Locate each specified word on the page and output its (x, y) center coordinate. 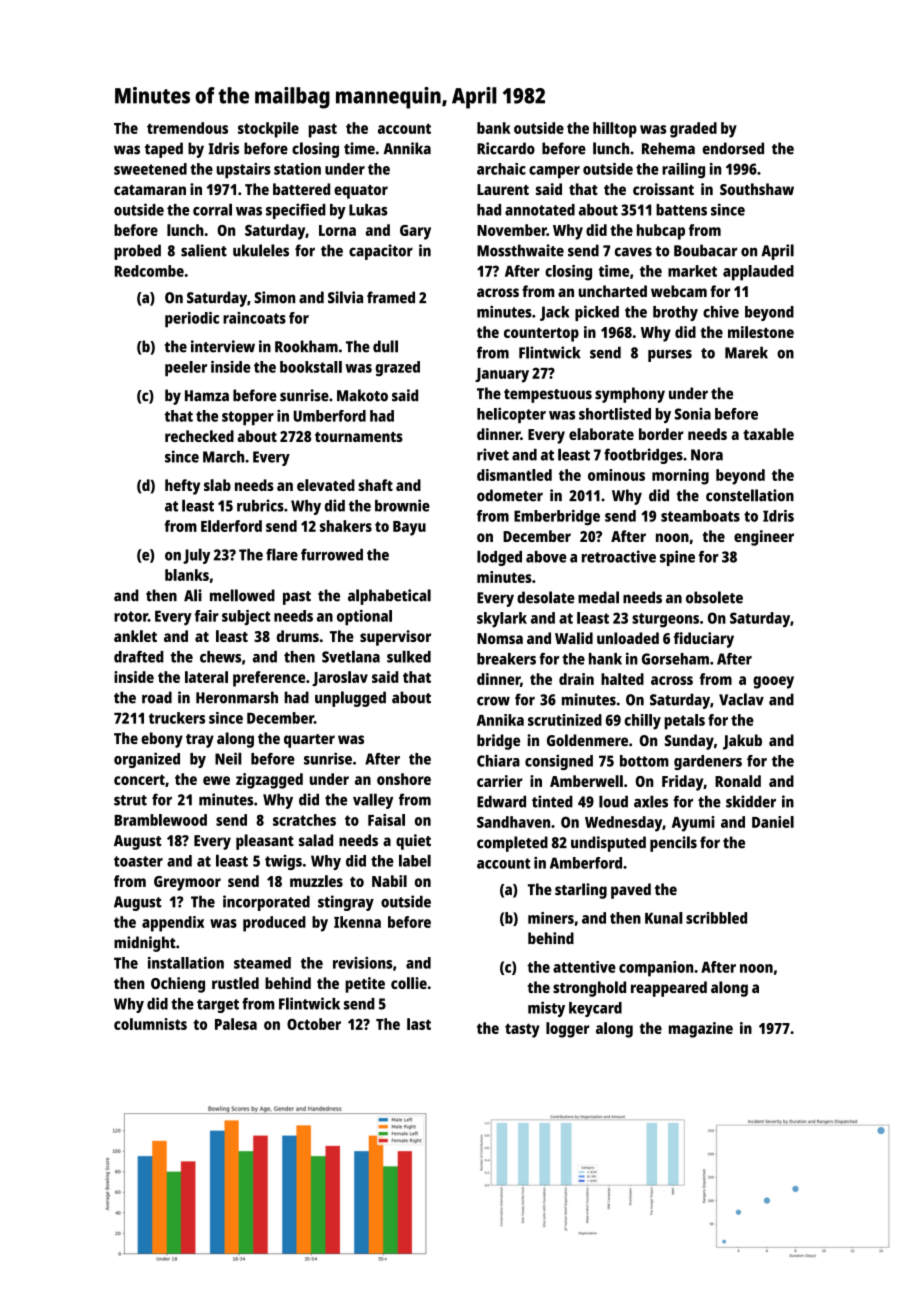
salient (204, 250)
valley (373, 801)
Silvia (345, 297)
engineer (764, 538)
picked (597, 313)
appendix (173, 924)
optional (364, 618)
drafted (139, 657)
